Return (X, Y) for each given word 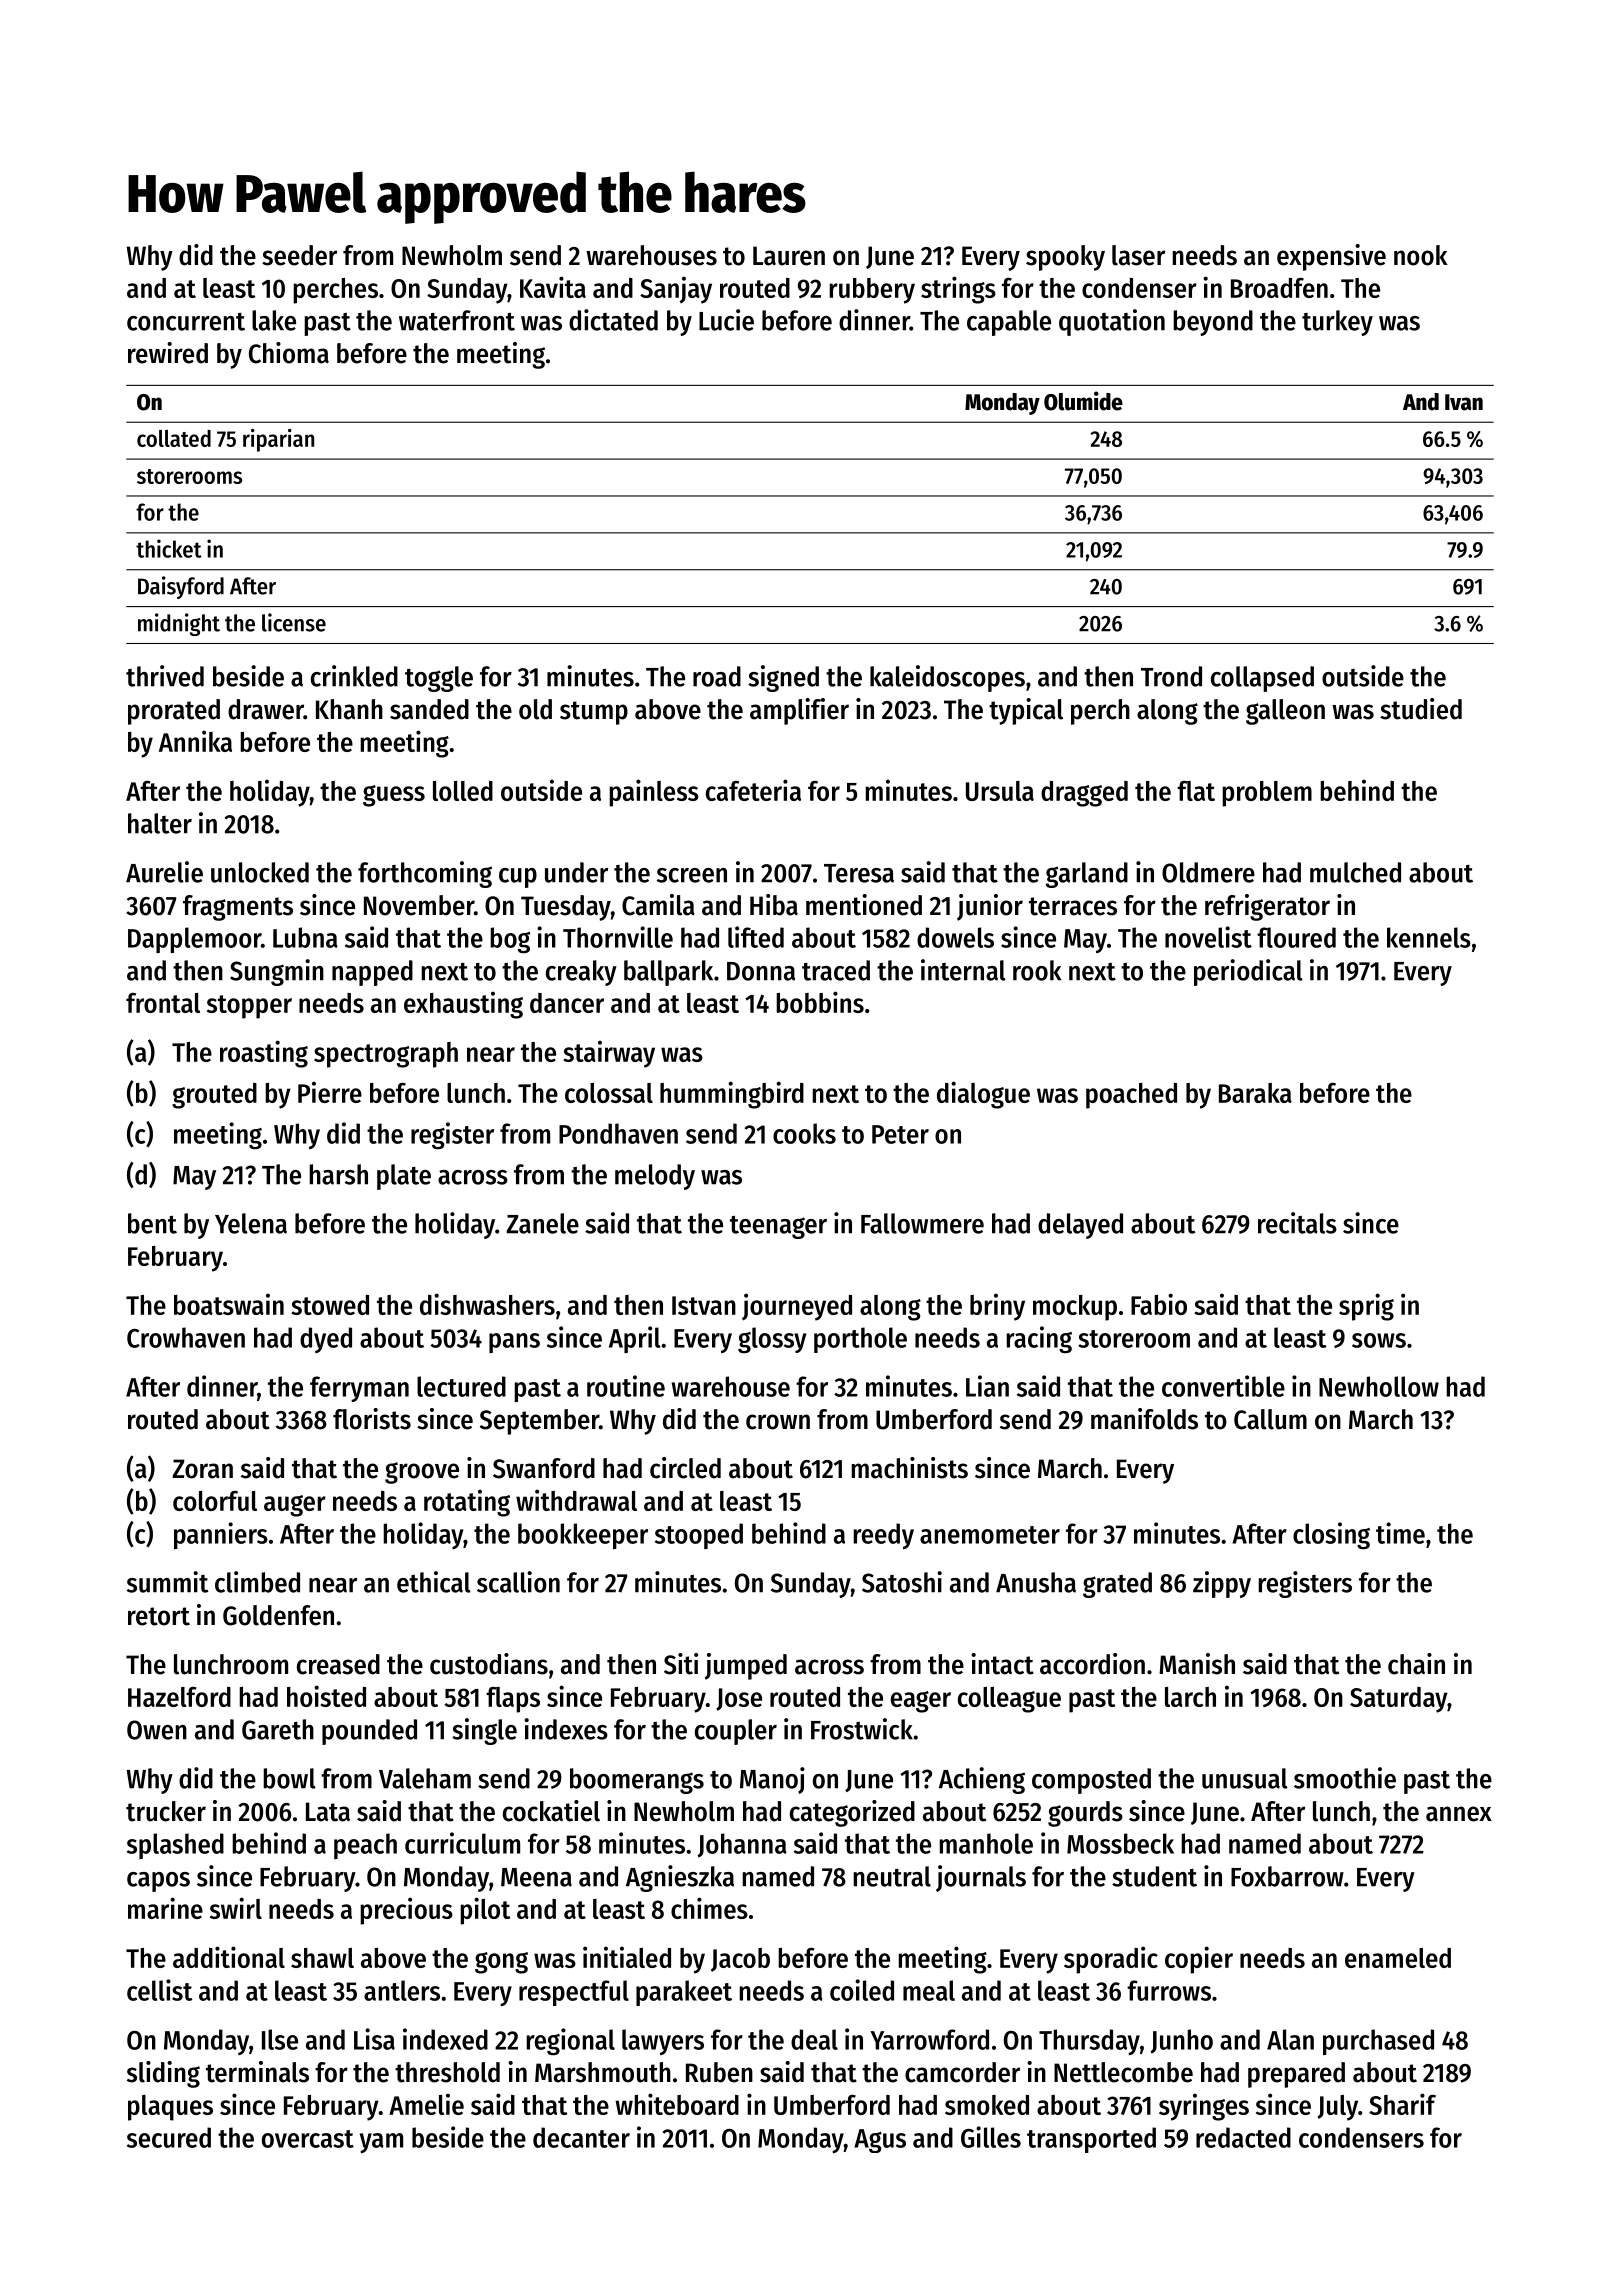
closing (1331, 1536)
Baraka (1255, 1093)
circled (685, 1468)
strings (958, 290)
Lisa (374, 2039)
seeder (299, 255)
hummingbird (732, 1095)
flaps (513, 1700)
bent (152, 1223)
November (419, 905)
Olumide (1083, 401)
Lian (987, 1386)
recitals (1297, 1223)
